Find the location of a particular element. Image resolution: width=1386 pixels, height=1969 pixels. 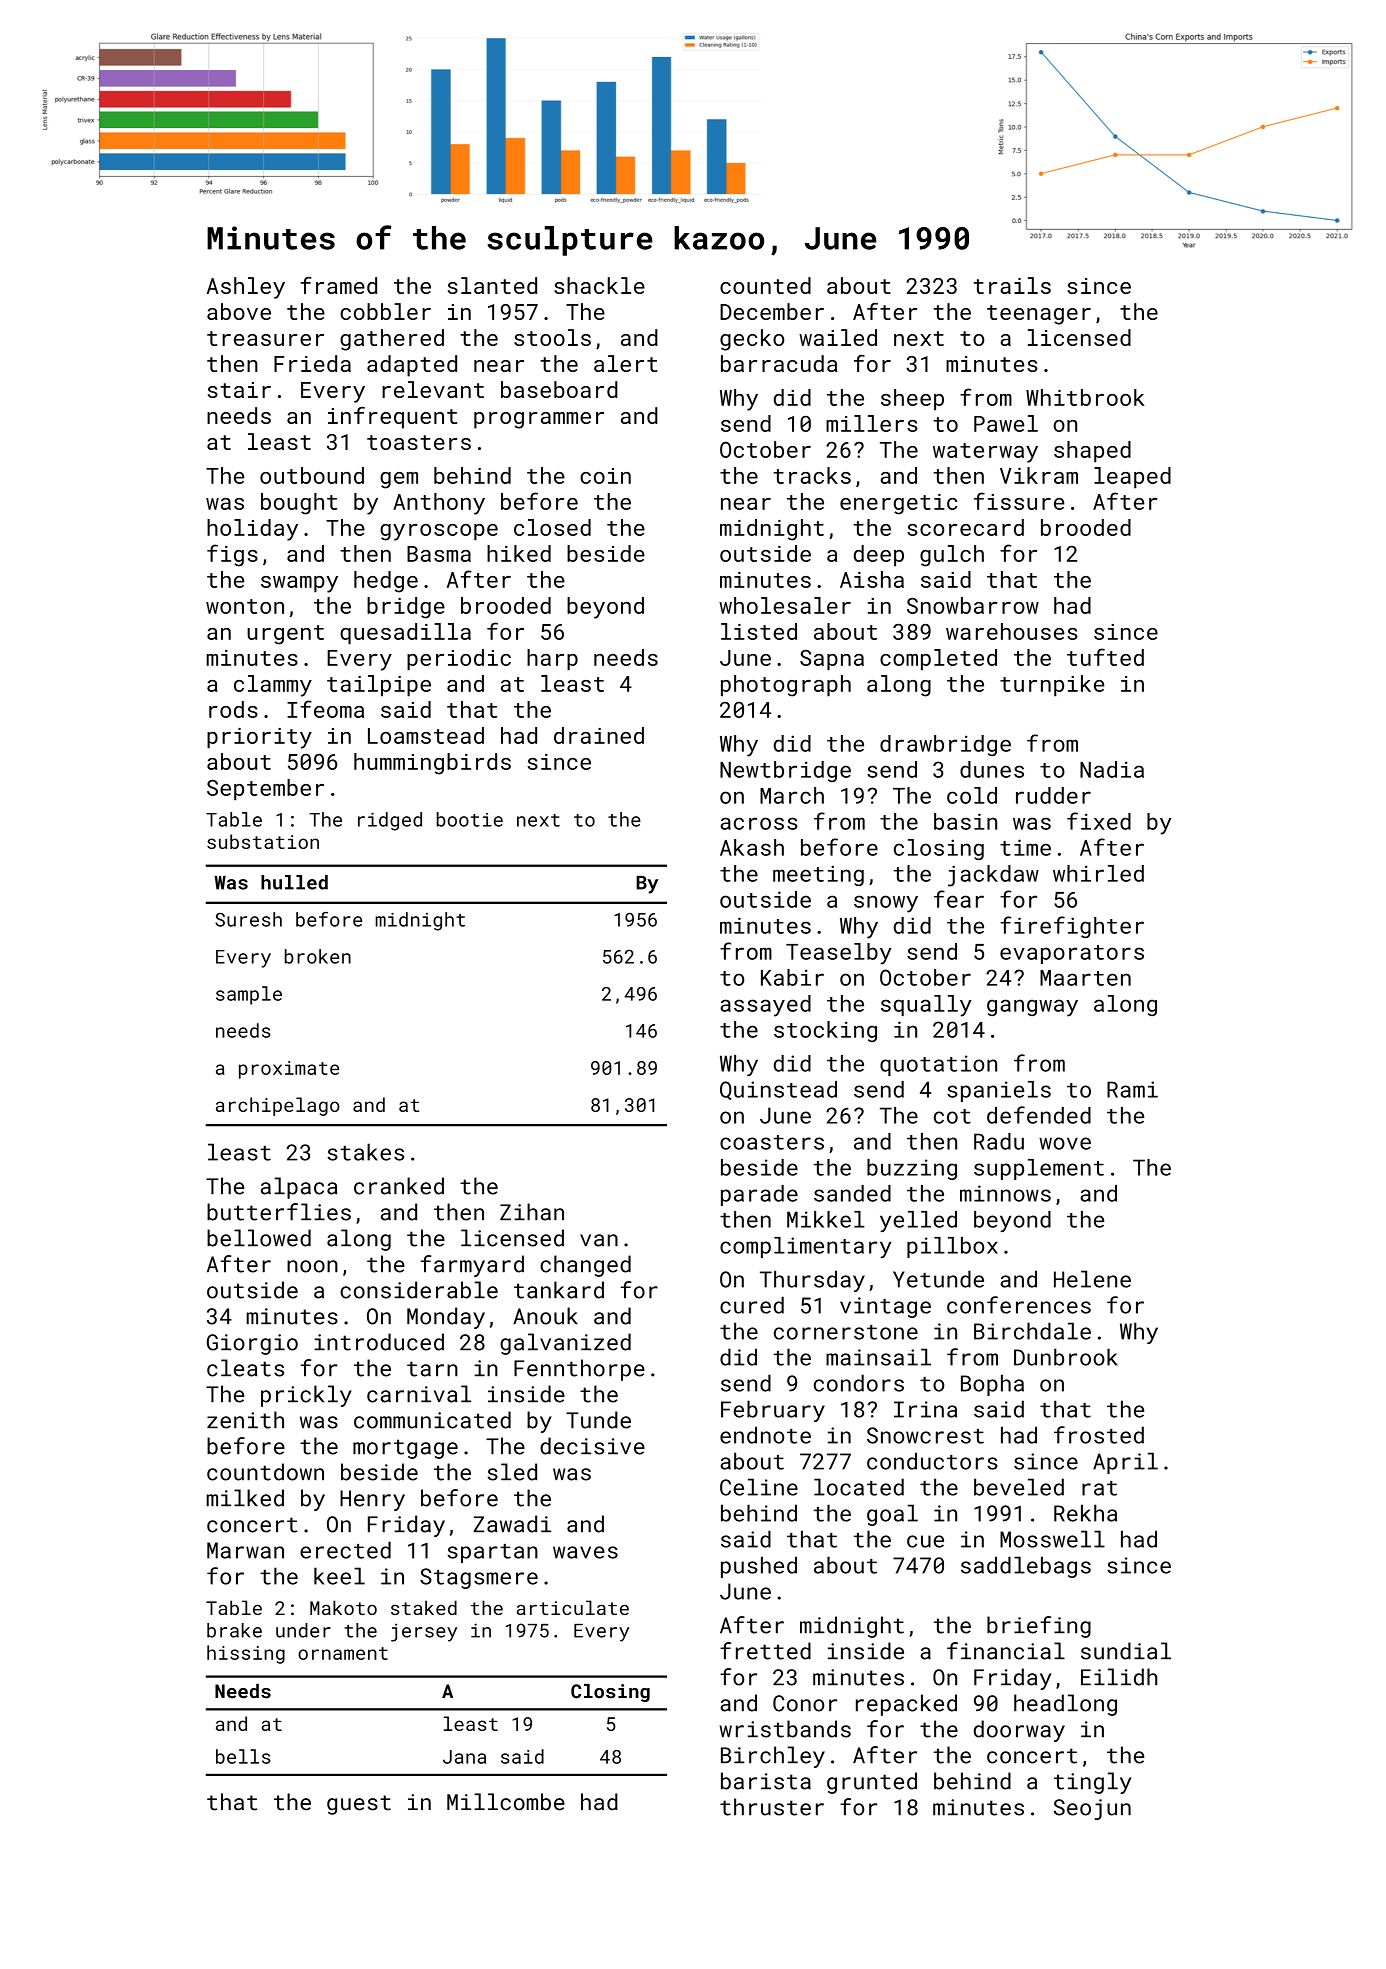

Rami is located at coordinates (1132, 1089).
